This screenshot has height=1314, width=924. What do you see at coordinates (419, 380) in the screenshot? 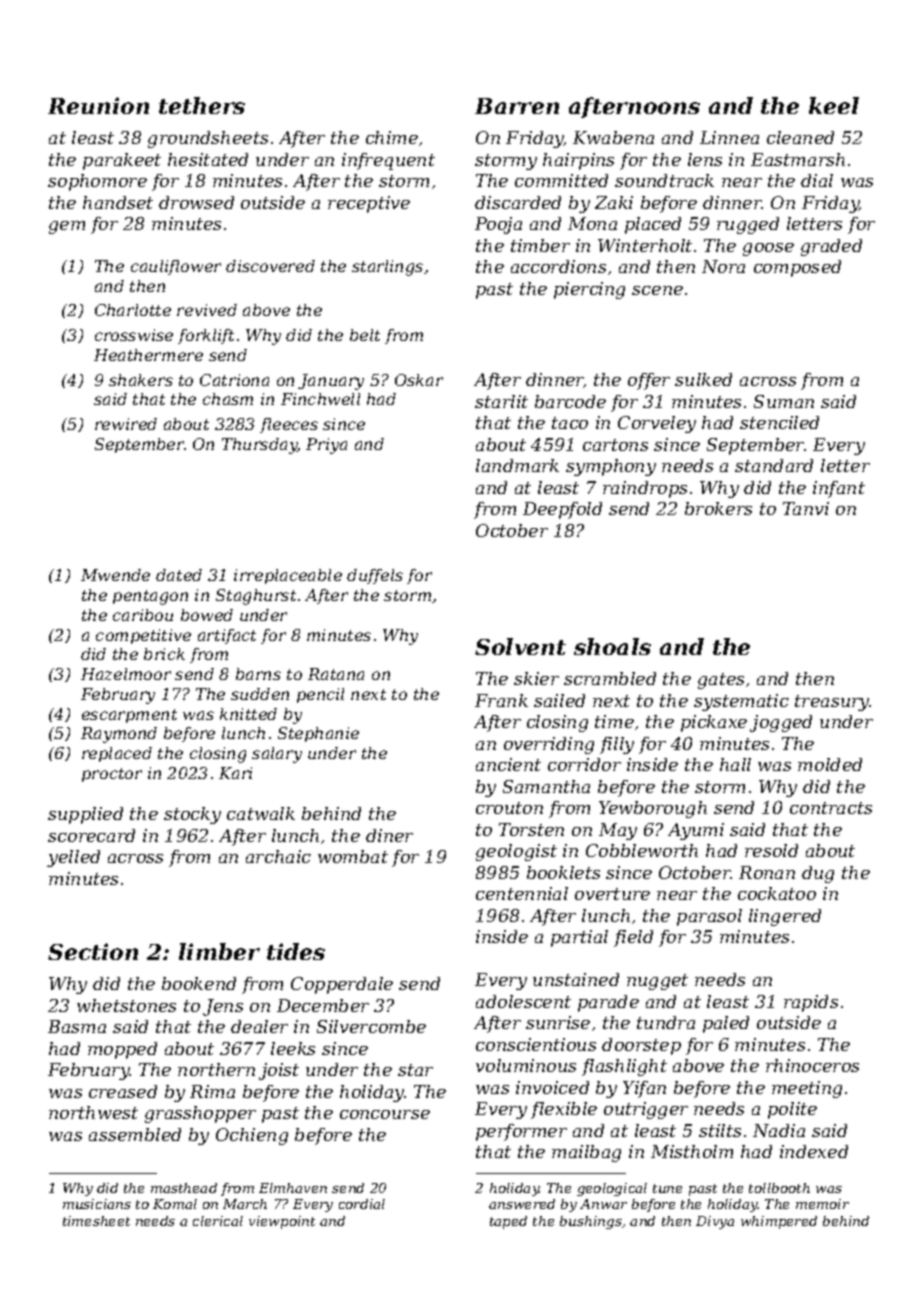
I see `Oskar` at bounding box center [419, 380].
